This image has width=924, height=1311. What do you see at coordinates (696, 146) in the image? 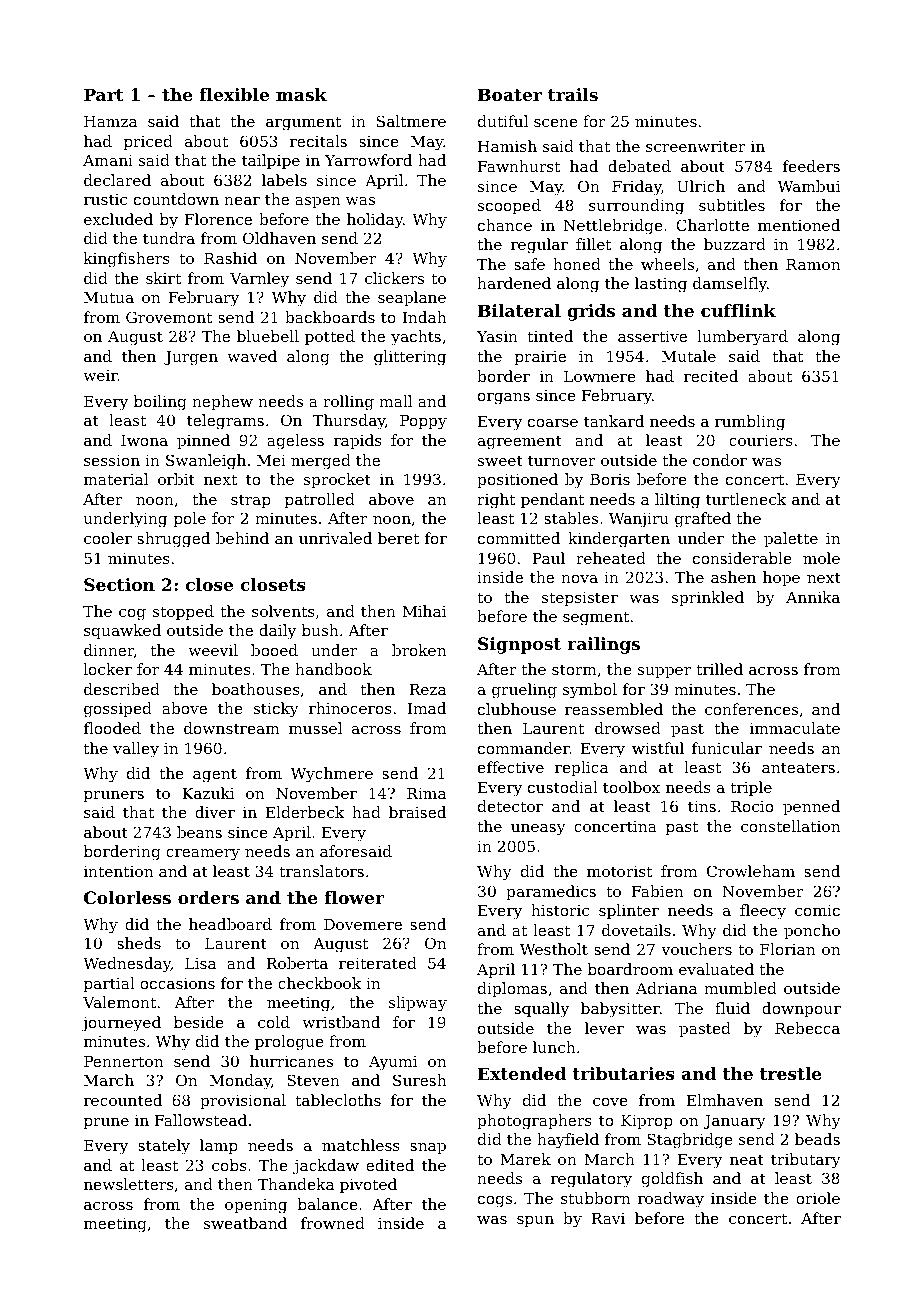
I see `screenwriter` at bounding box center [696, 146].
